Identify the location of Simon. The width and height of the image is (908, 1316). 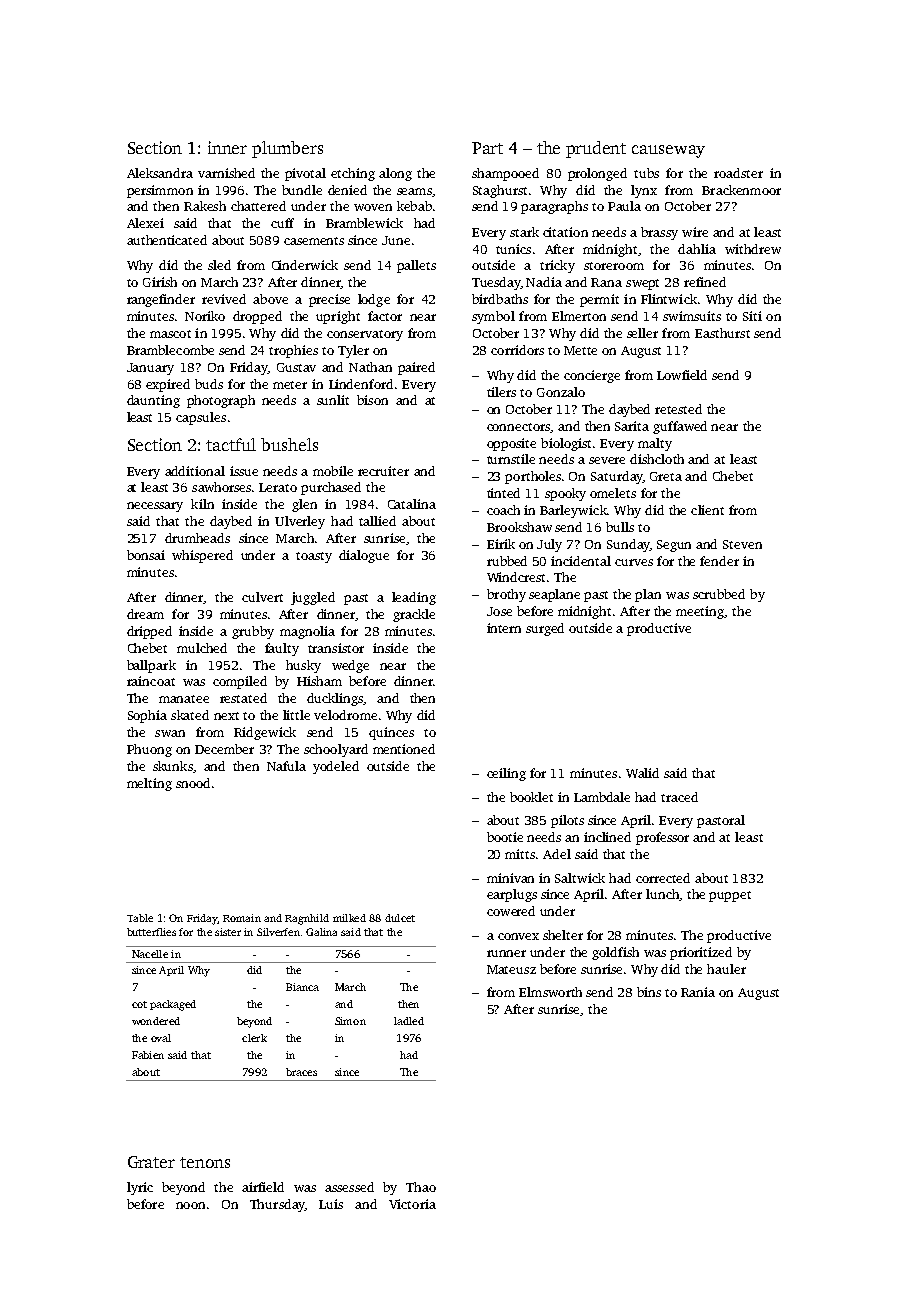
(350, 1021).
